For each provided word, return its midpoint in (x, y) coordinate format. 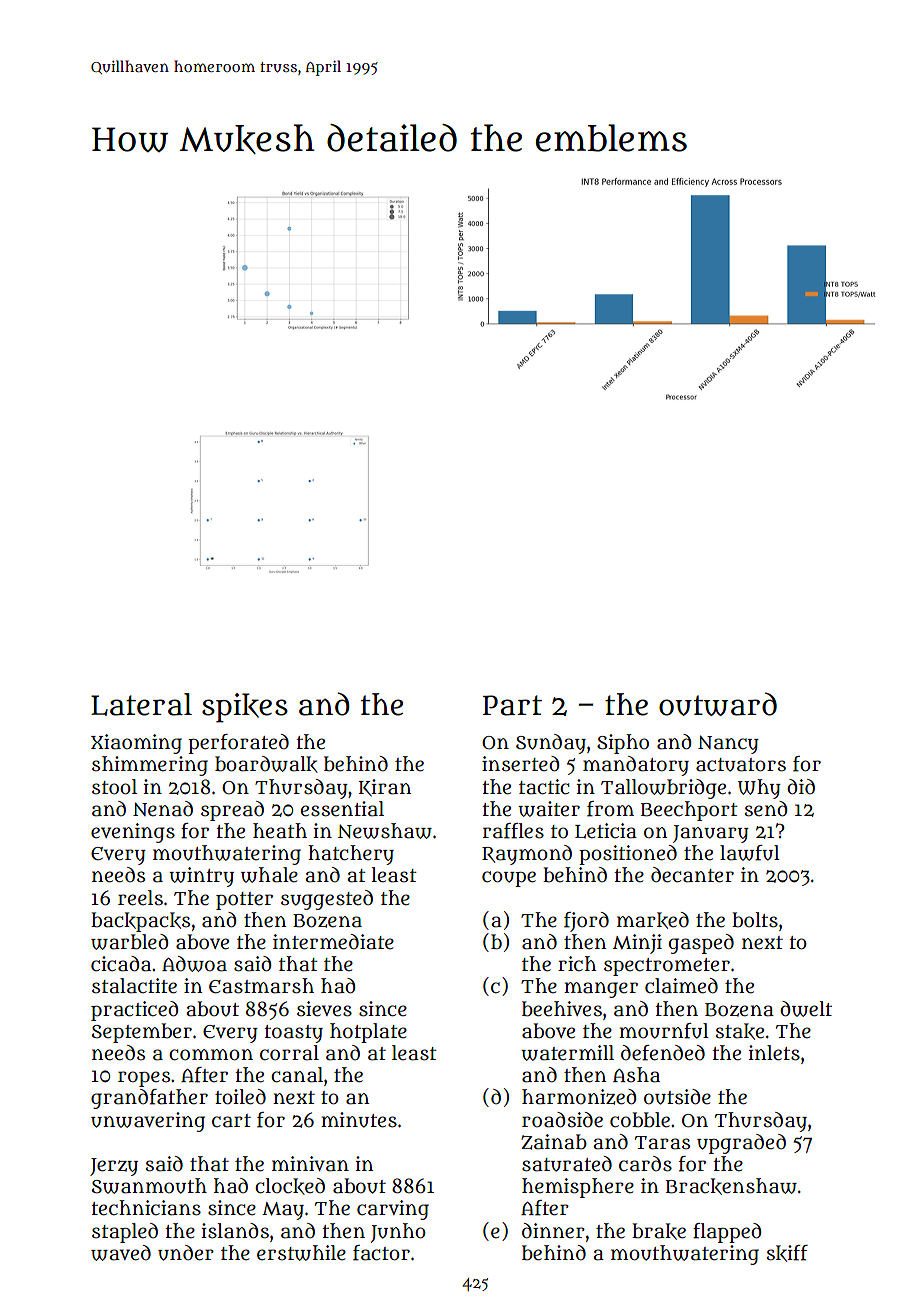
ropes (144, 1079)
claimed (681, 986)
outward (718, 704)
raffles (513, 831)
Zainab (554, 1142)
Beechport (689, 811)
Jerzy (114, 1167)
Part (512, 705)
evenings (133, 833)
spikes (245, 708)
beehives (562, 1009)
